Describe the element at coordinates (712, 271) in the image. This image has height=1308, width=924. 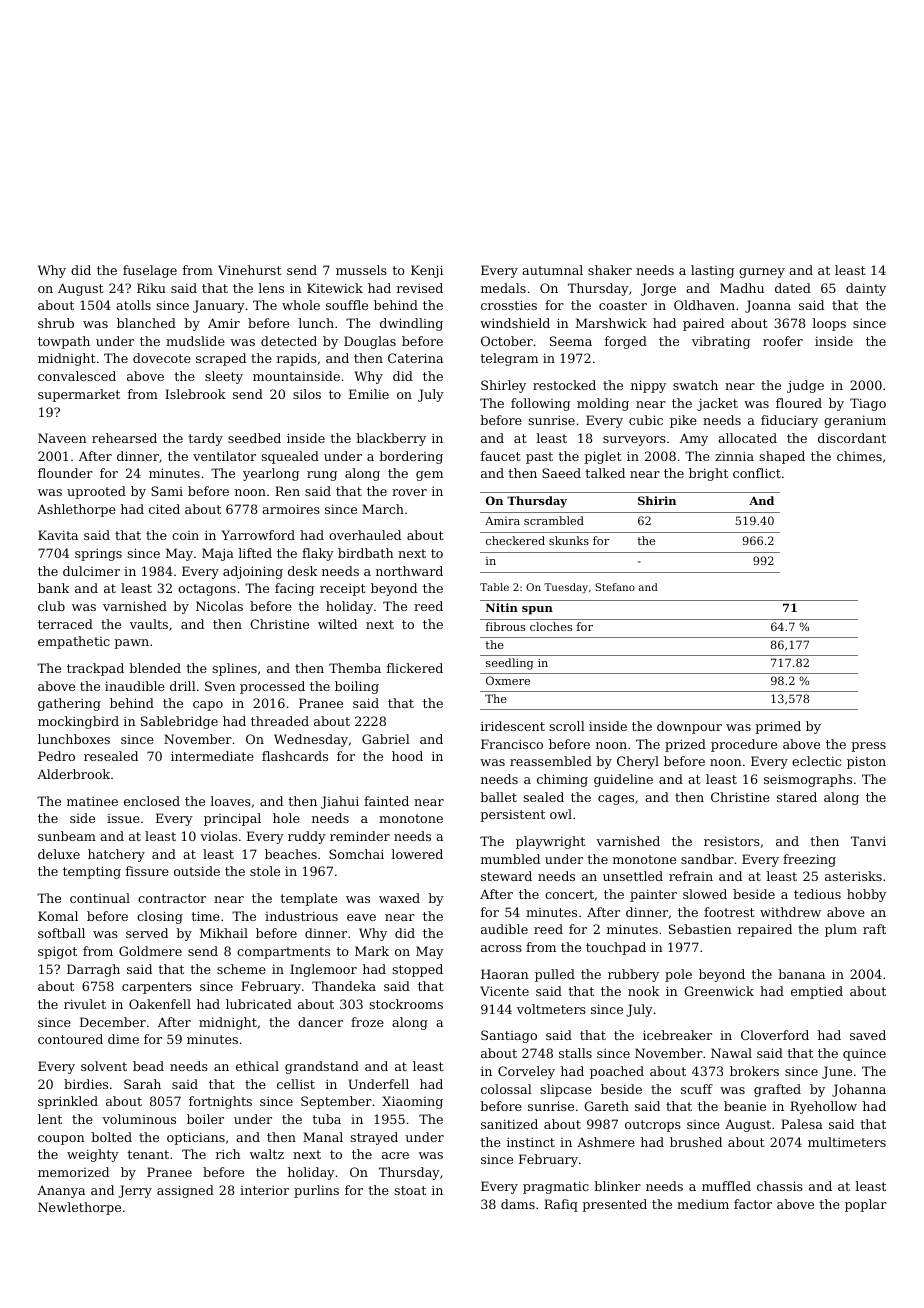
I see `lasting` at that location.
